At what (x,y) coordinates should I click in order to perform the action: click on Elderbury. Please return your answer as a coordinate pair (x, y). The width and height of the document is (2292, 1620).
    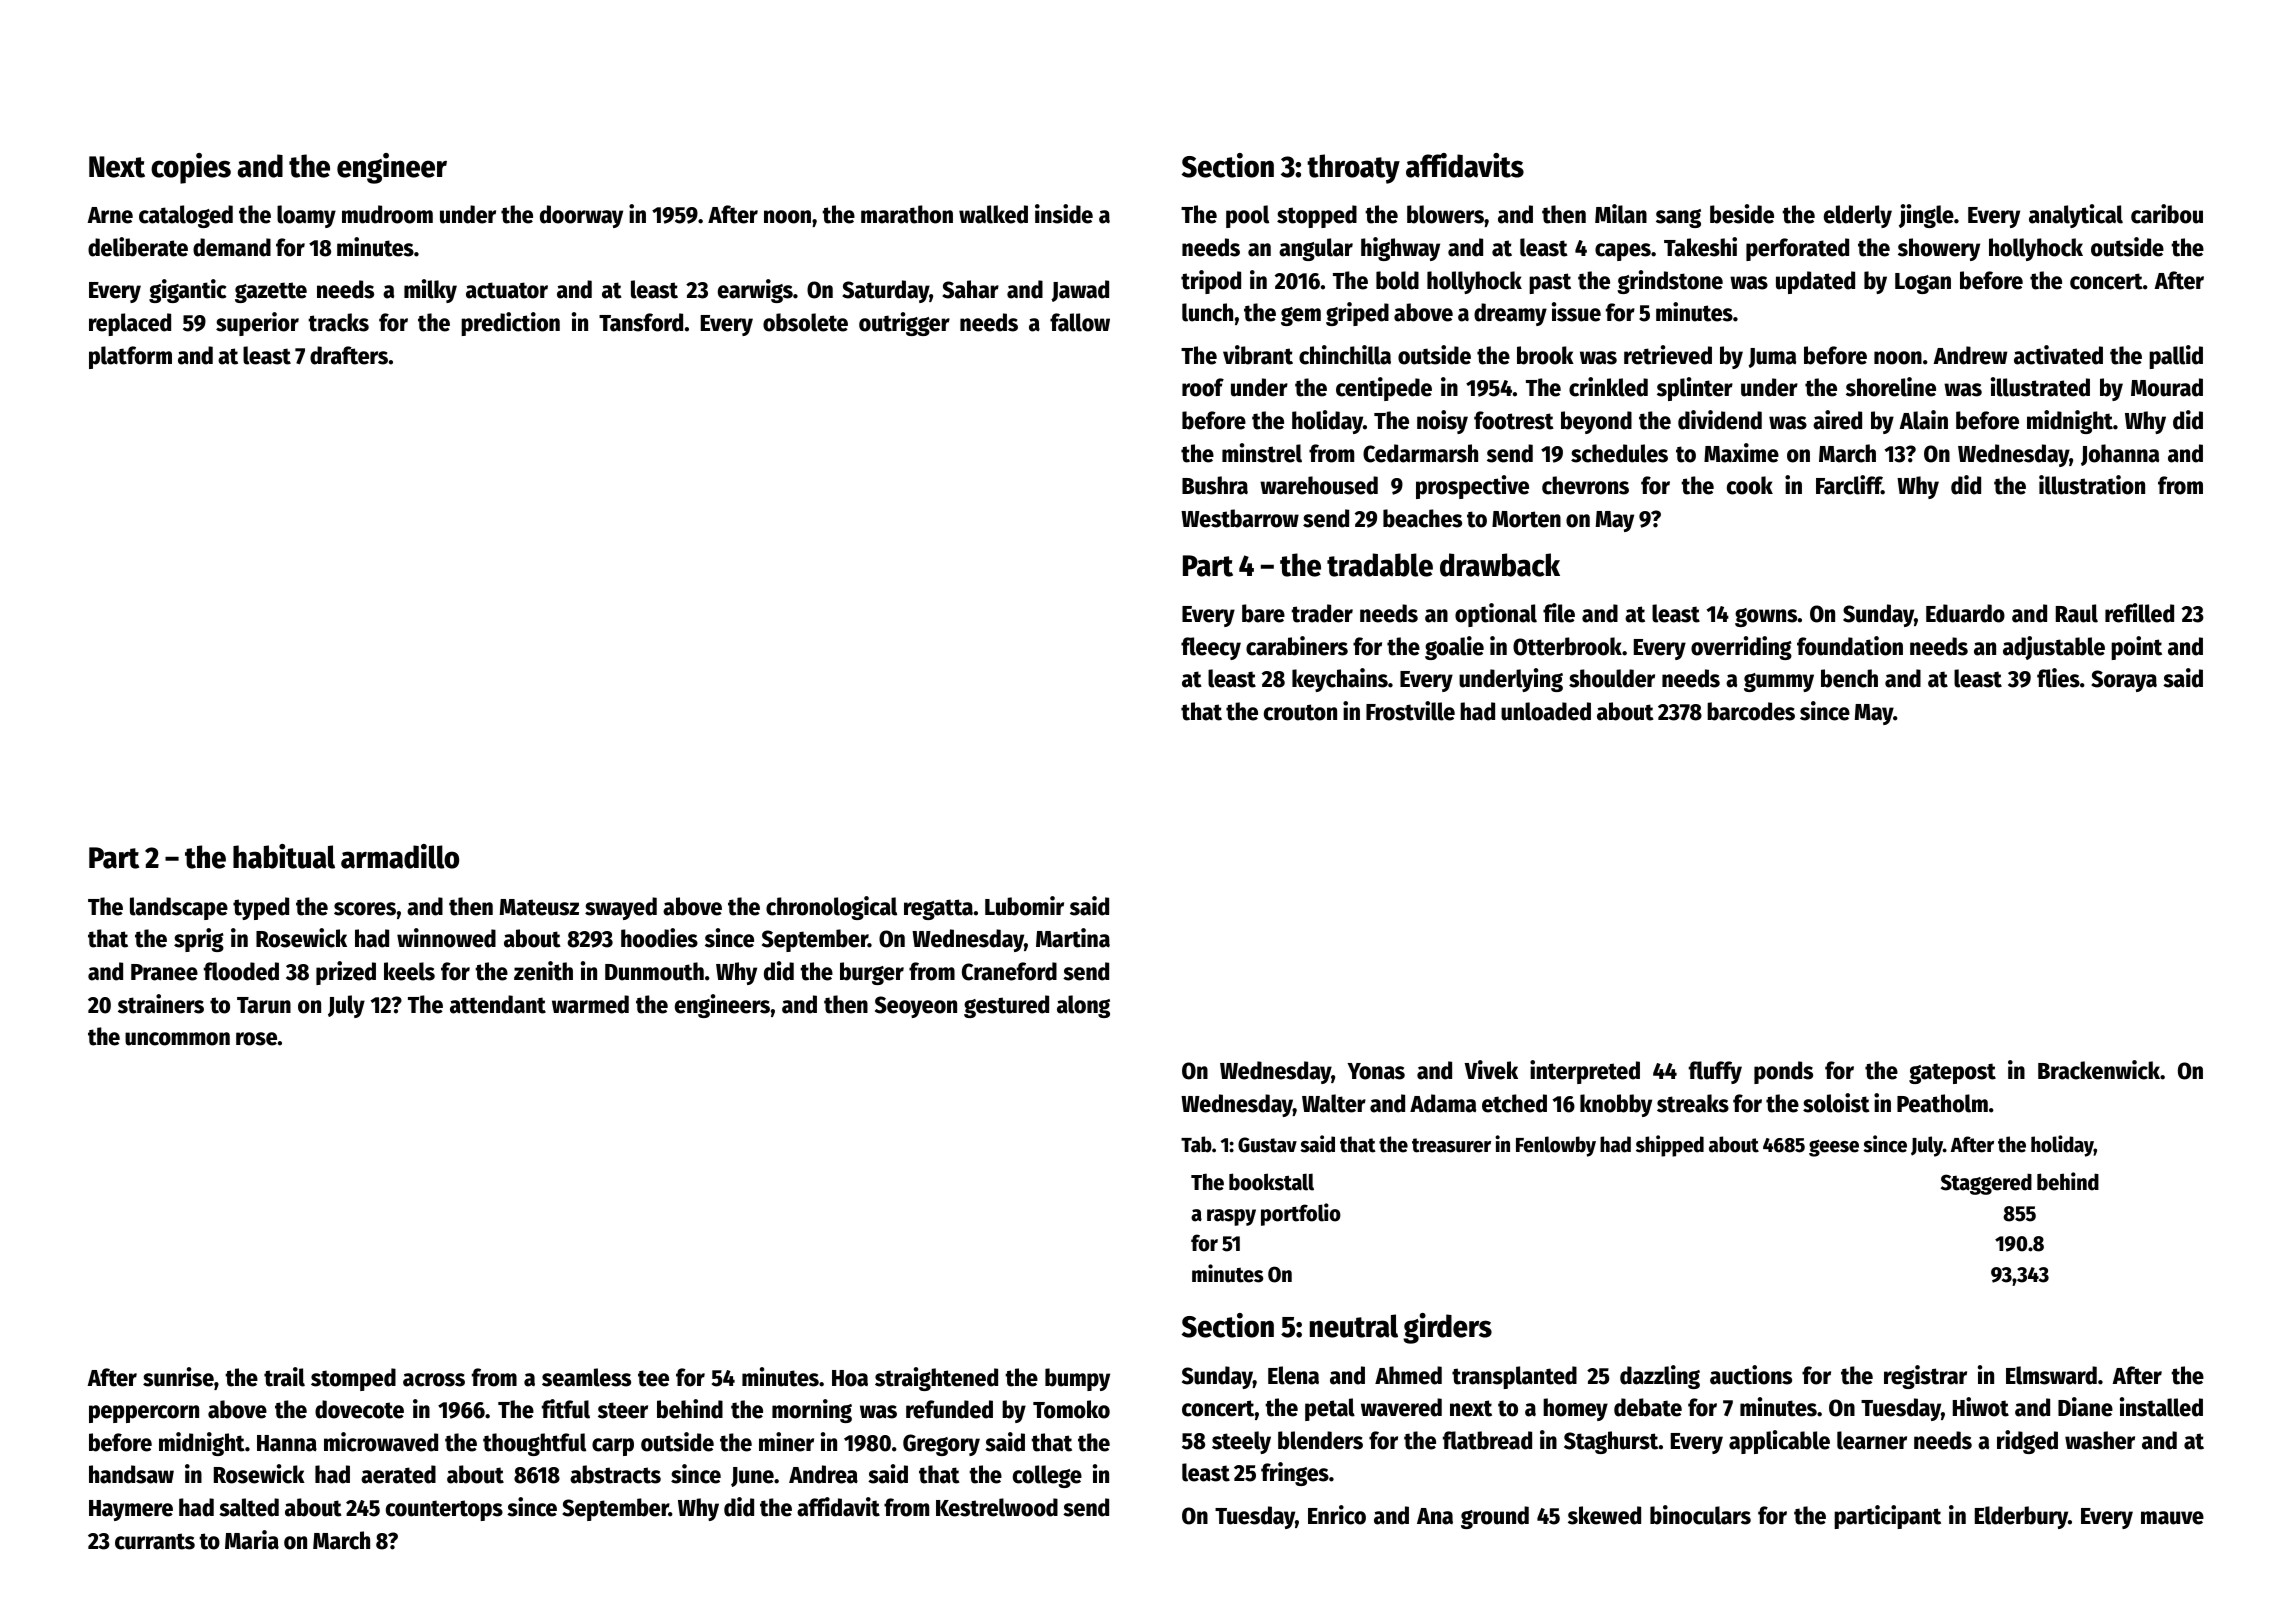
    Looking at the image, I should click on (2021, 1517).
